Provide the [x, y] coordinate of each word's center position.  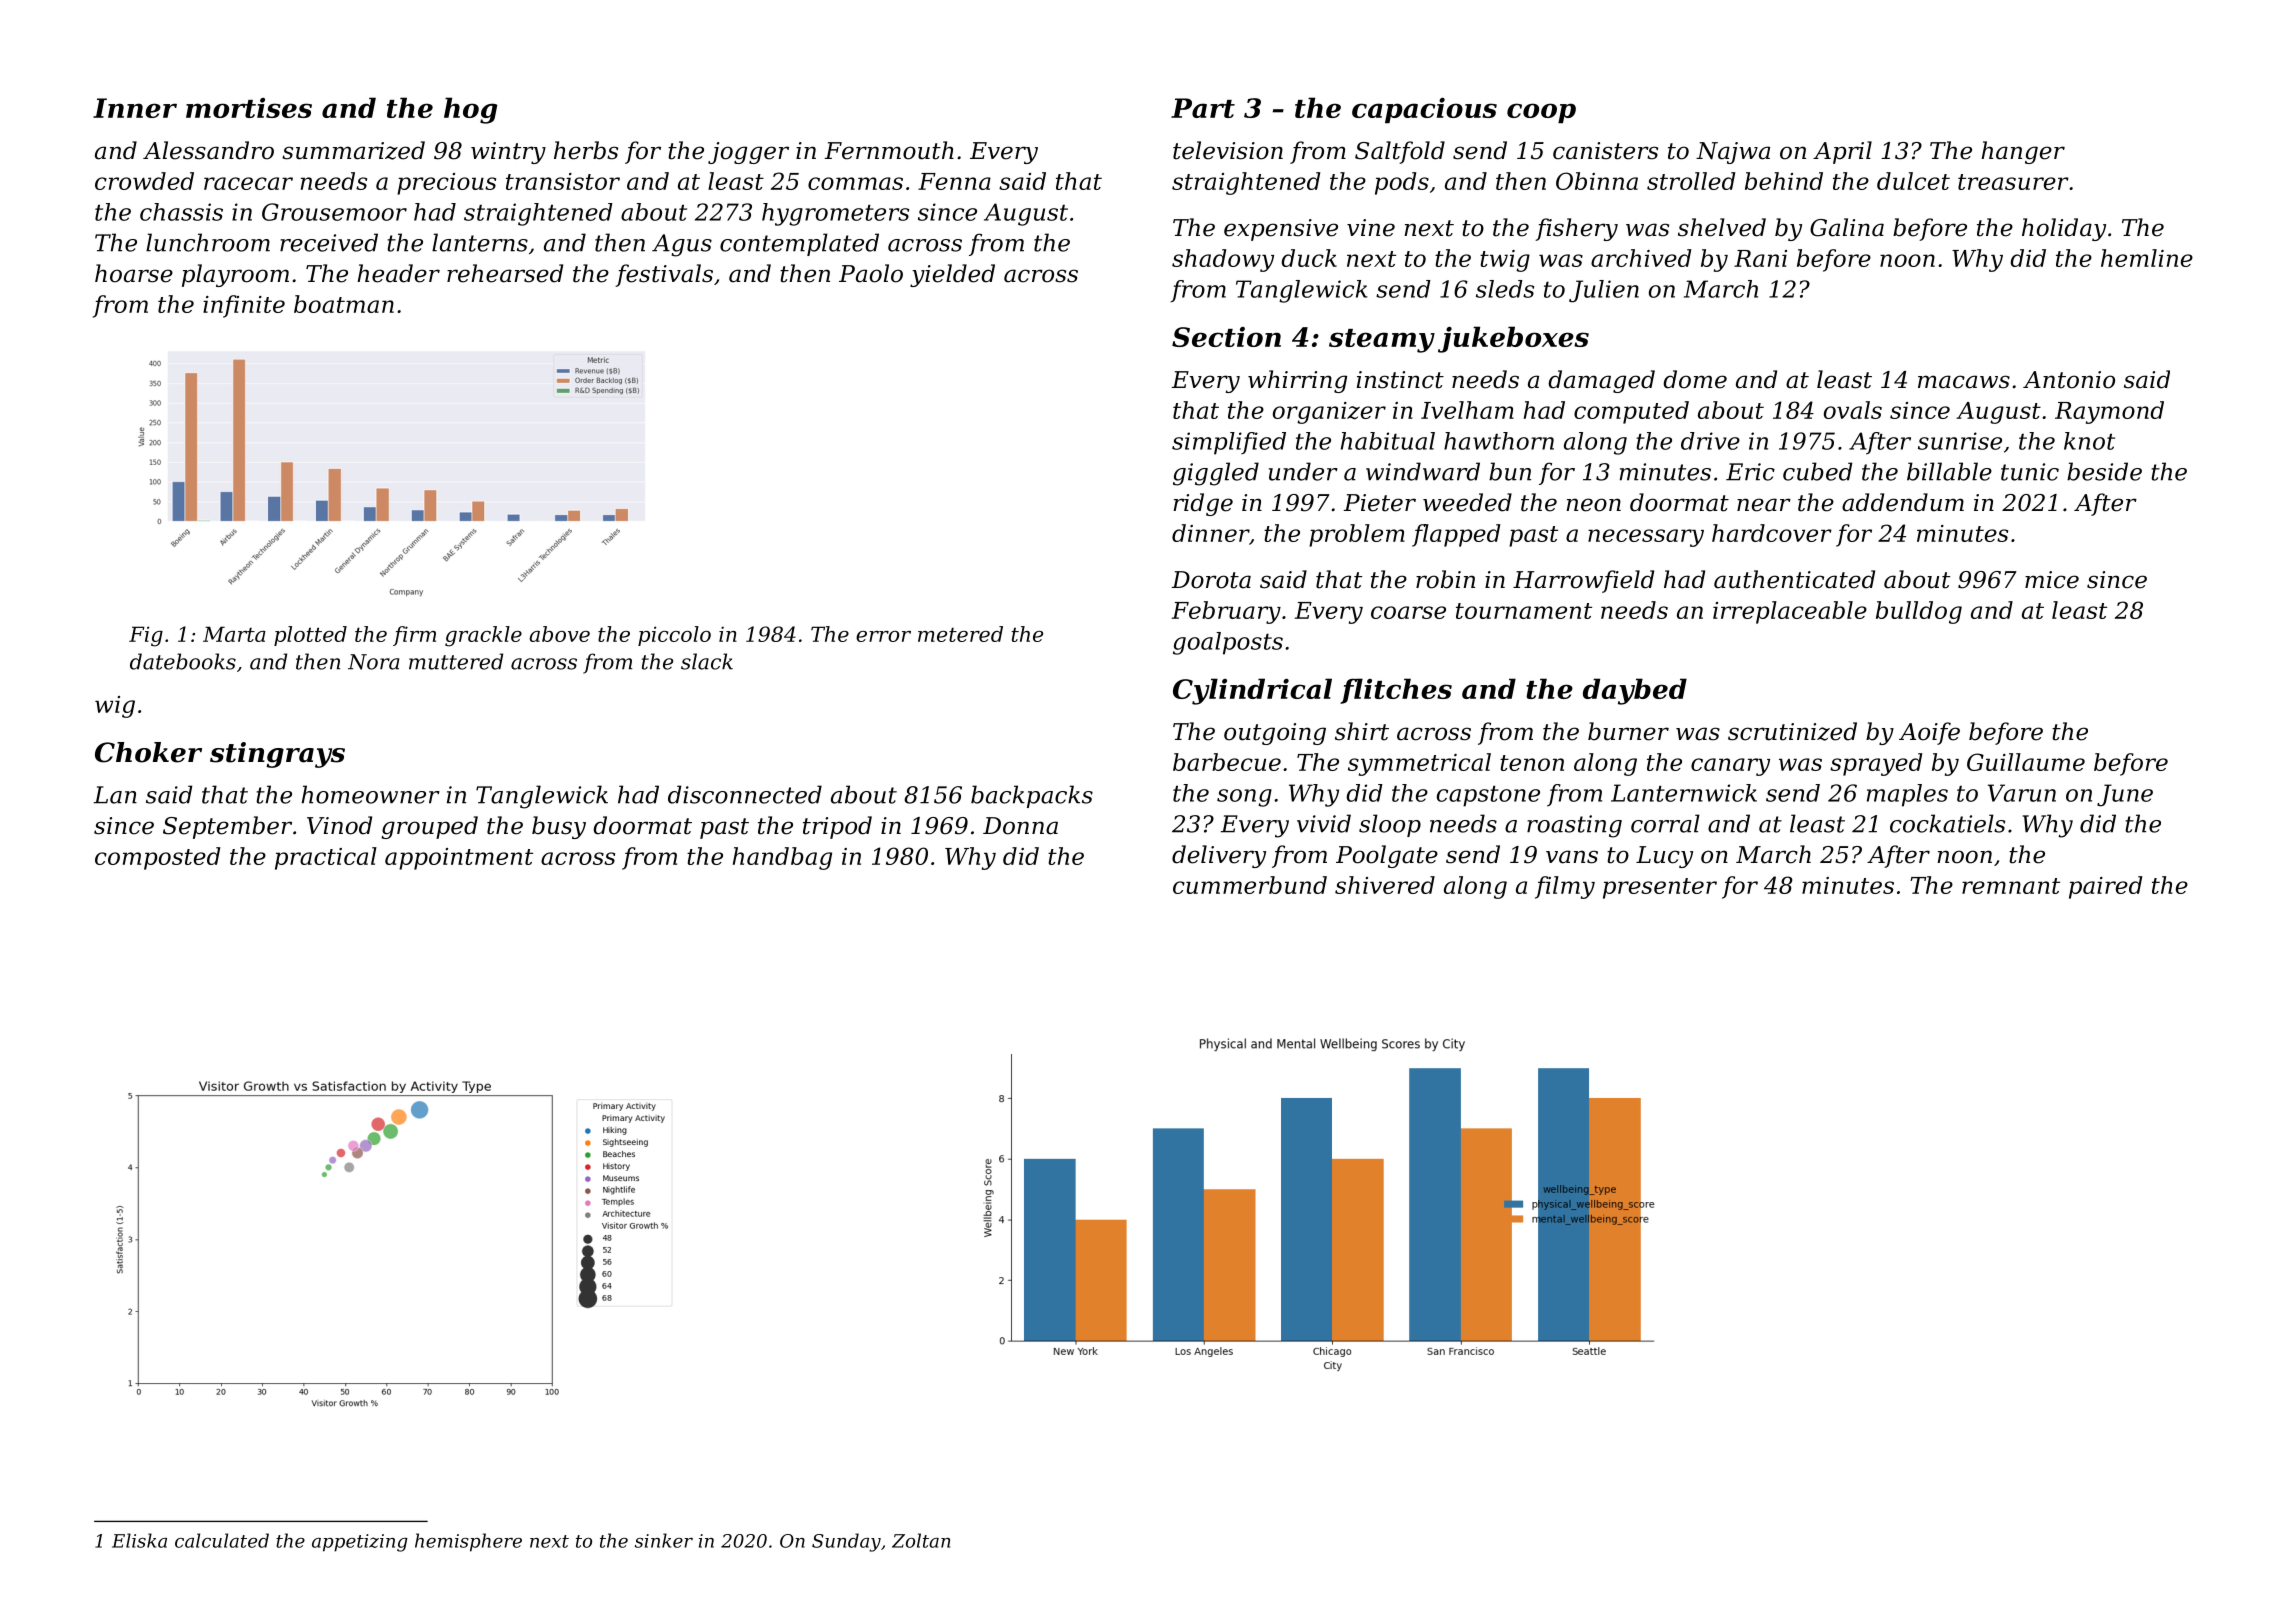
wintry [508, 153]
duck [1309, 258]
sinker [664, 1540]
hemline [2147, 258]
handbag [782, 858]
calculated [222, 1540]
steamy [1382, 341]
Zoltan [921, 1540]
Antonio [2069, 380]
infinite [244, 306]
